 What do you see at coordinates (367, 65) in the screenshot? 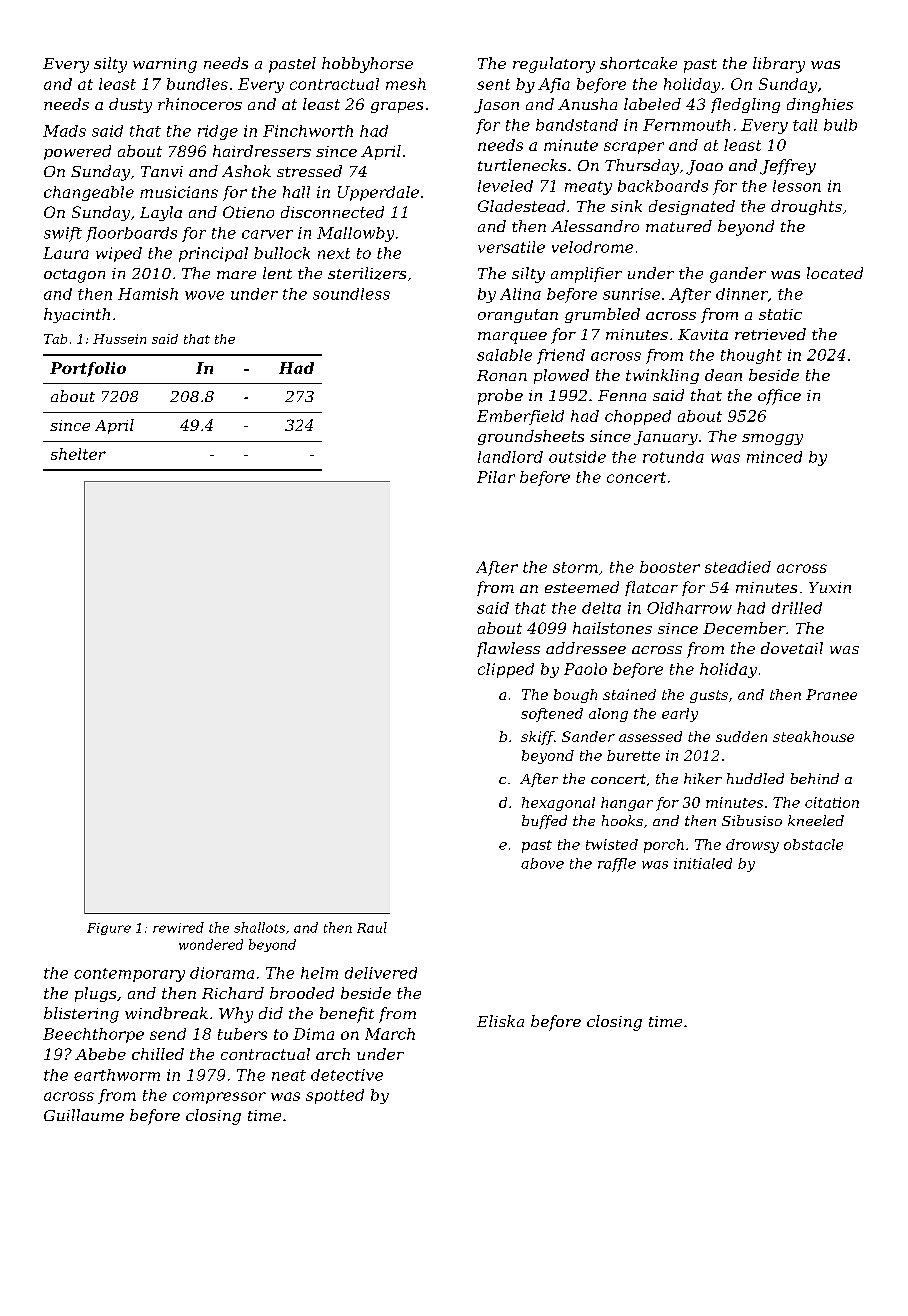
I see `hobbyhorse` at bounding box center [367, 65].
